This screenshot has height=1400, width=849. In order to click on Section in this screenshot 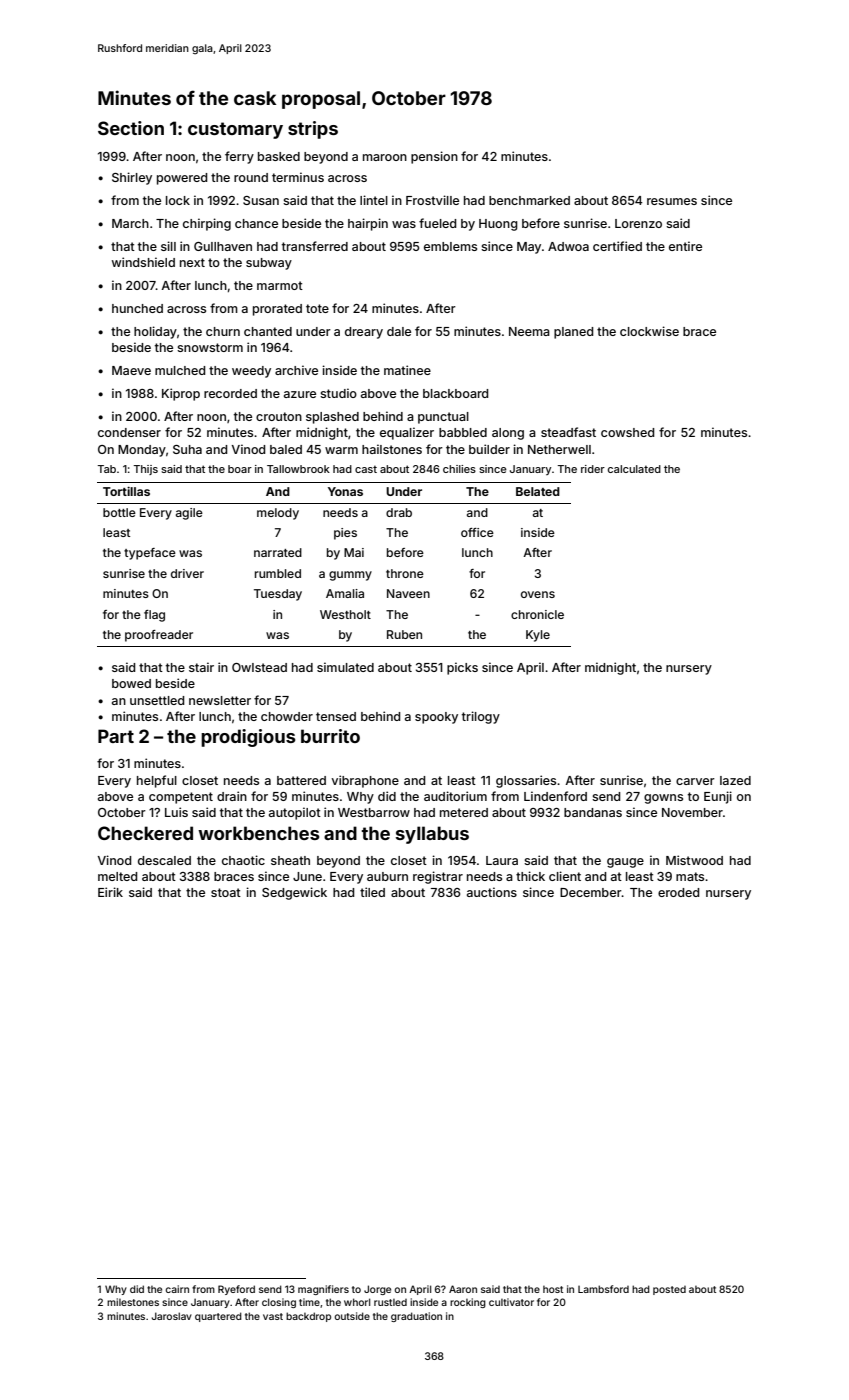, I will do `click(131, 128)`.
